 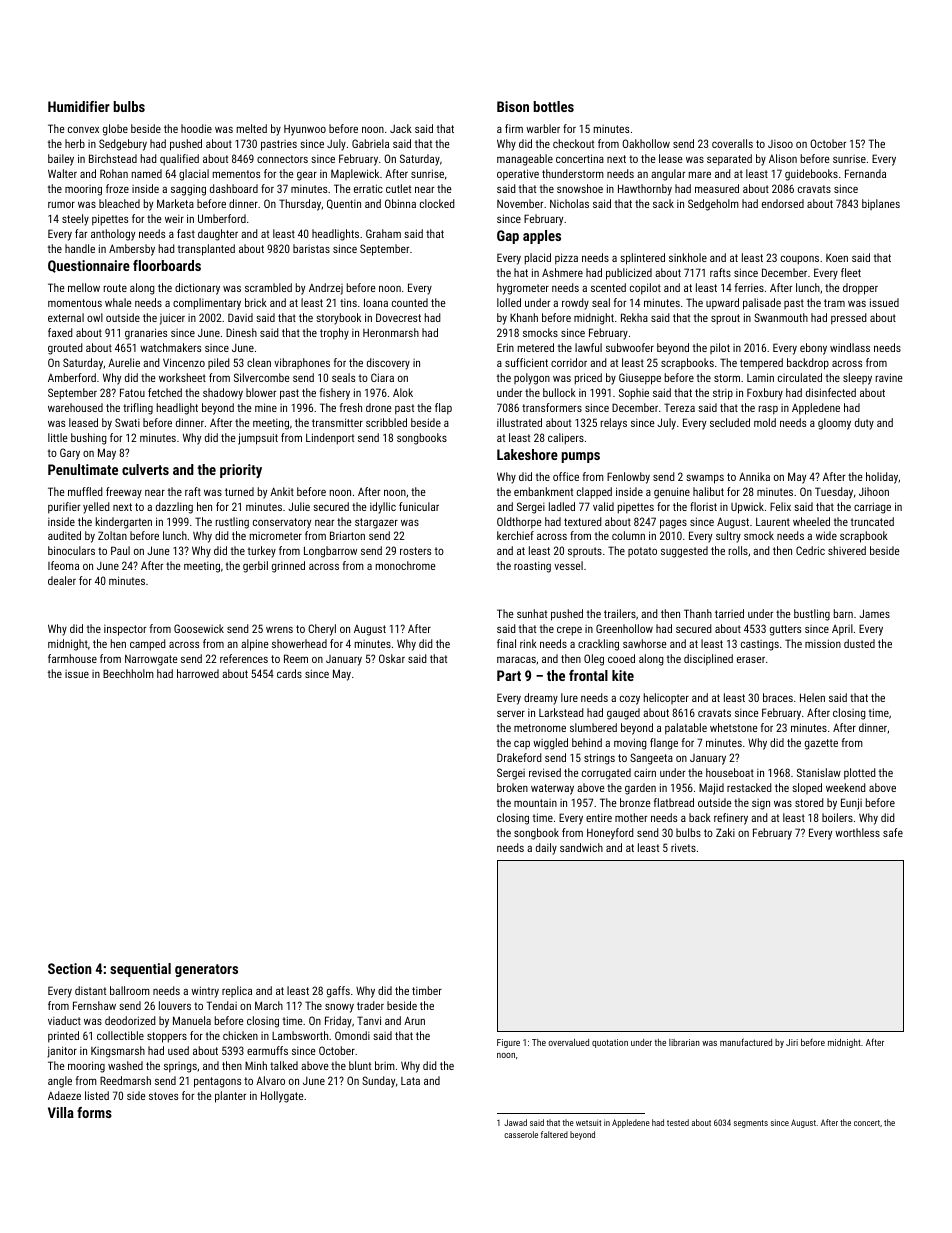 What do you see at coordinates (338, 992) in the screenshot?
I see `gaffs` at bounding box center [338, 992].
